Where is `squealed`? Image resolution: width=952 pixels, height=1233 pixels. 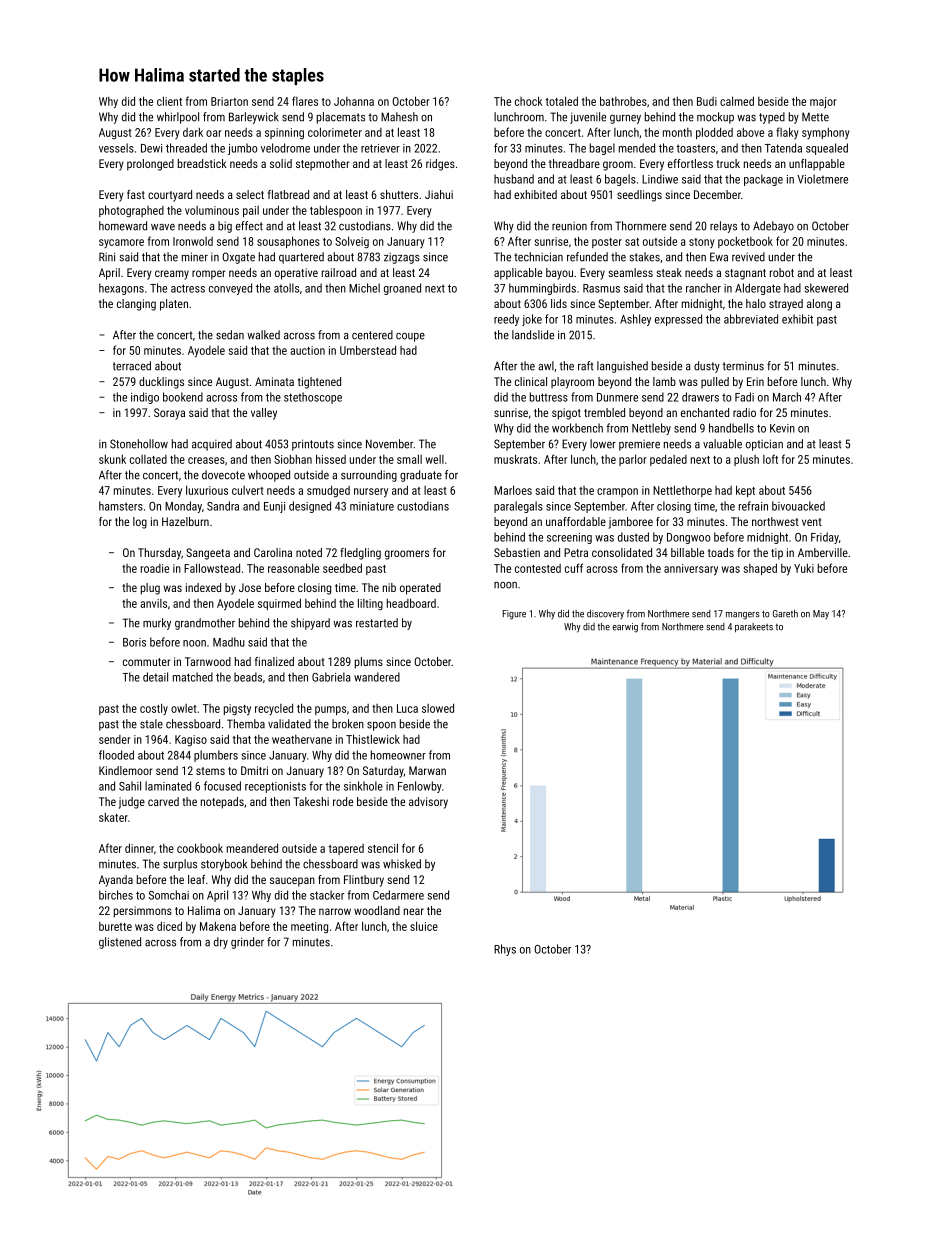 squealed is located at coordinates (827, 149).
